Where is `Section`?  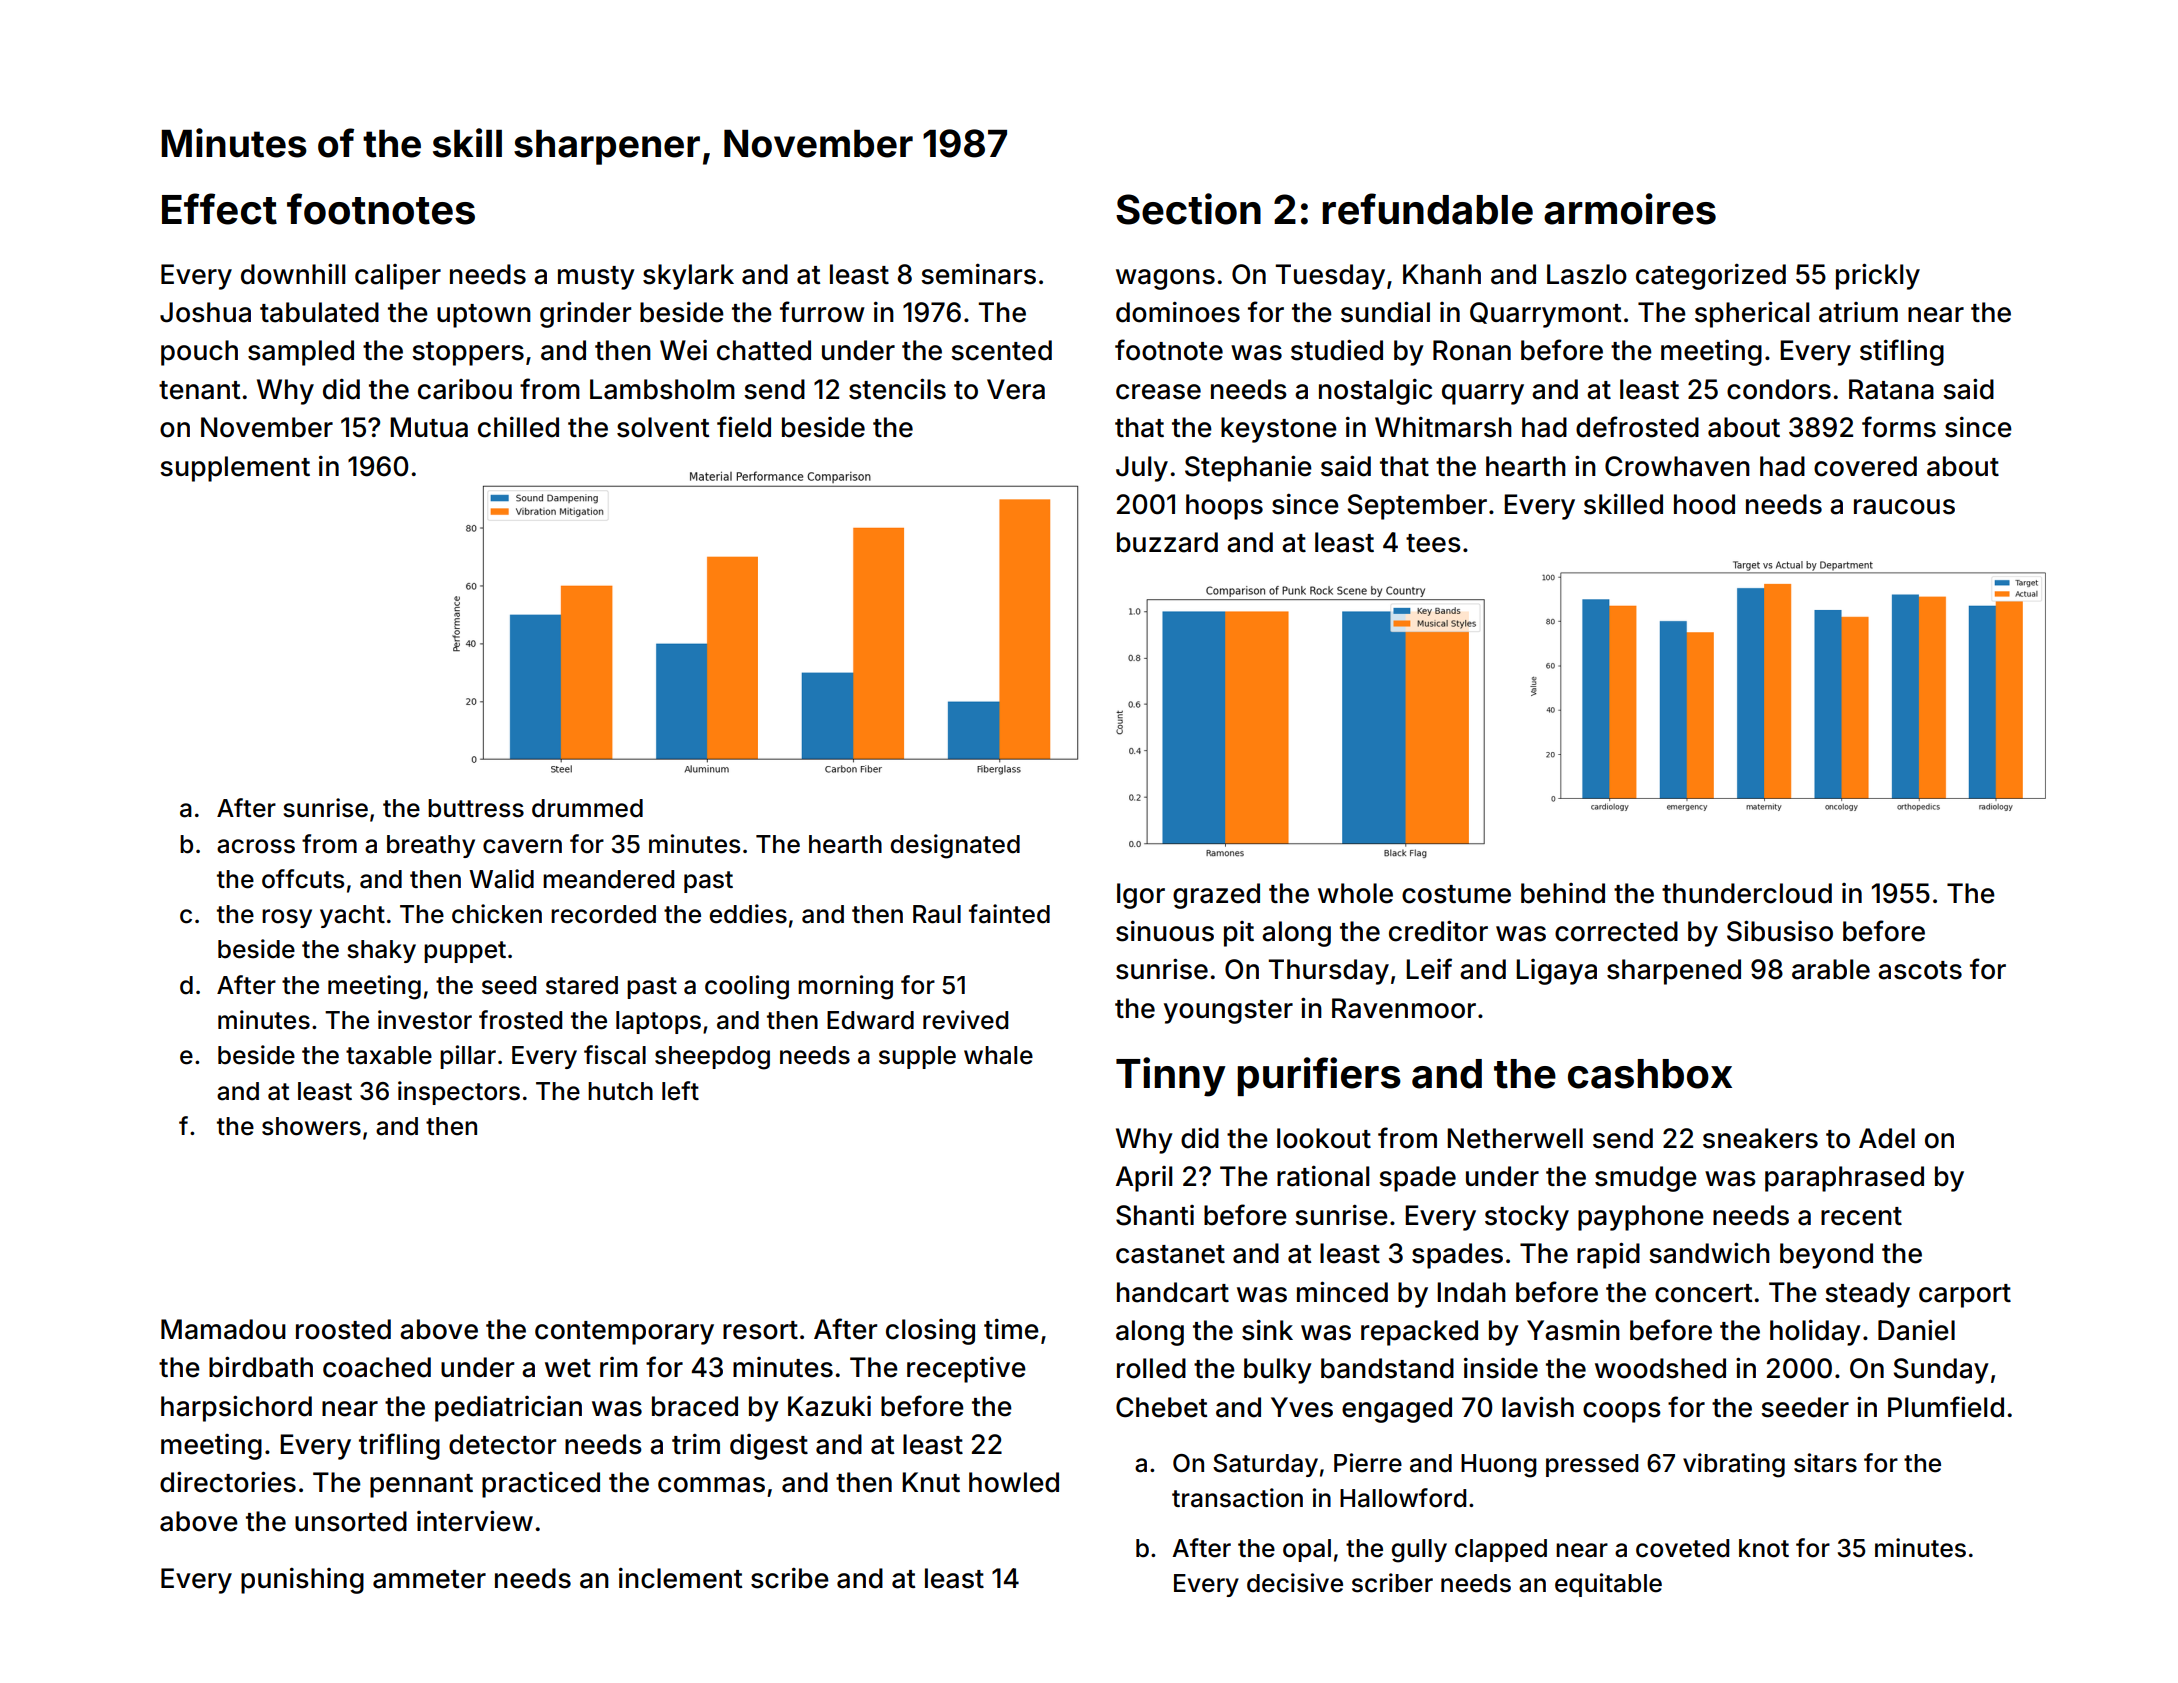 Section is located at coordinates (1188, 209).
